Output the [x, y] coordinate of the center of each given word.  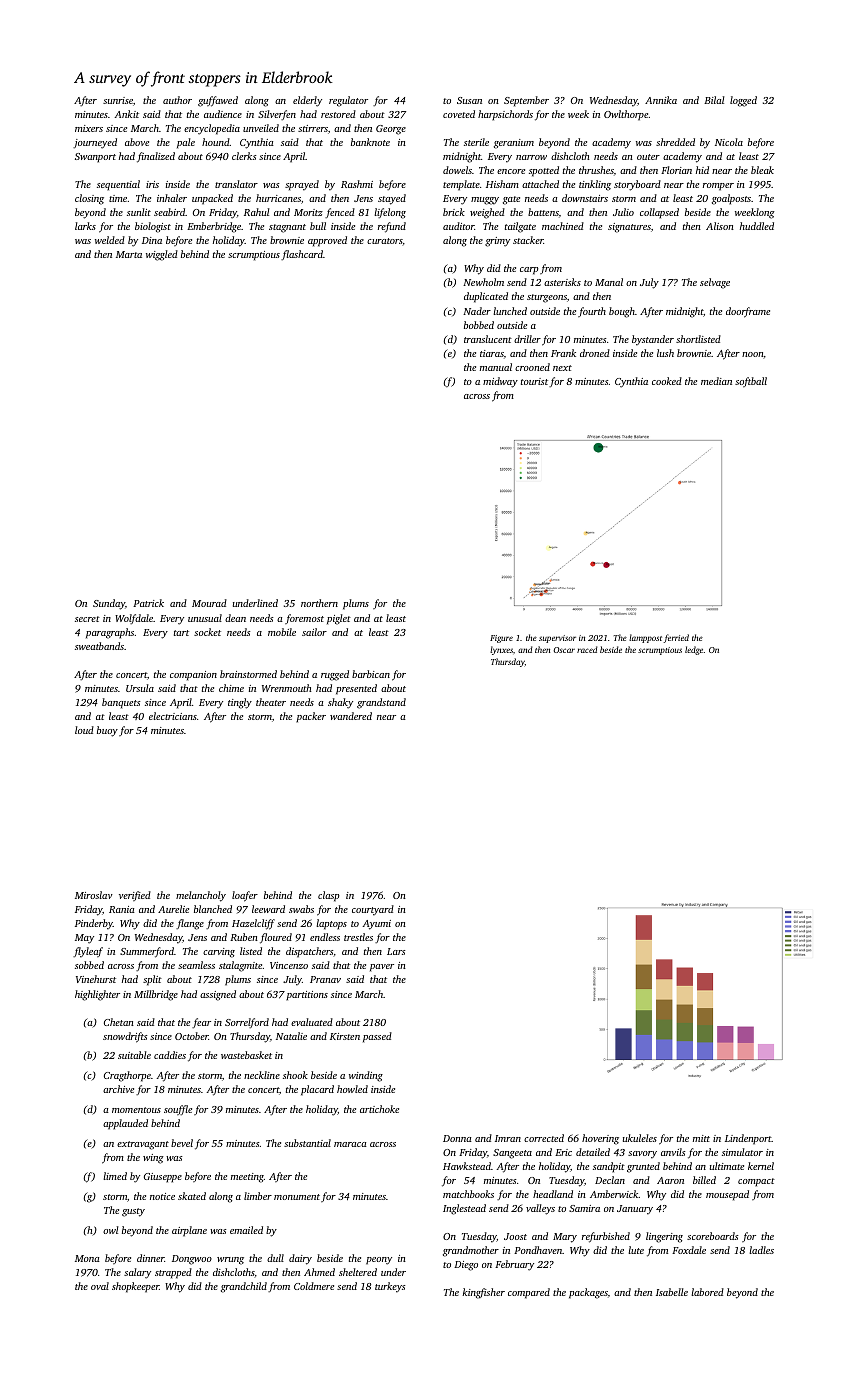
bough [622, 312]
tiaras [492, 353]
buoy [107, 731]
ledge [694, 650]
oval [100, 1286]
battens [543, 212]
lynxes [501, 650]
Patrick [148, 603]
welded [110, 240]
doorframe [748, 312]
